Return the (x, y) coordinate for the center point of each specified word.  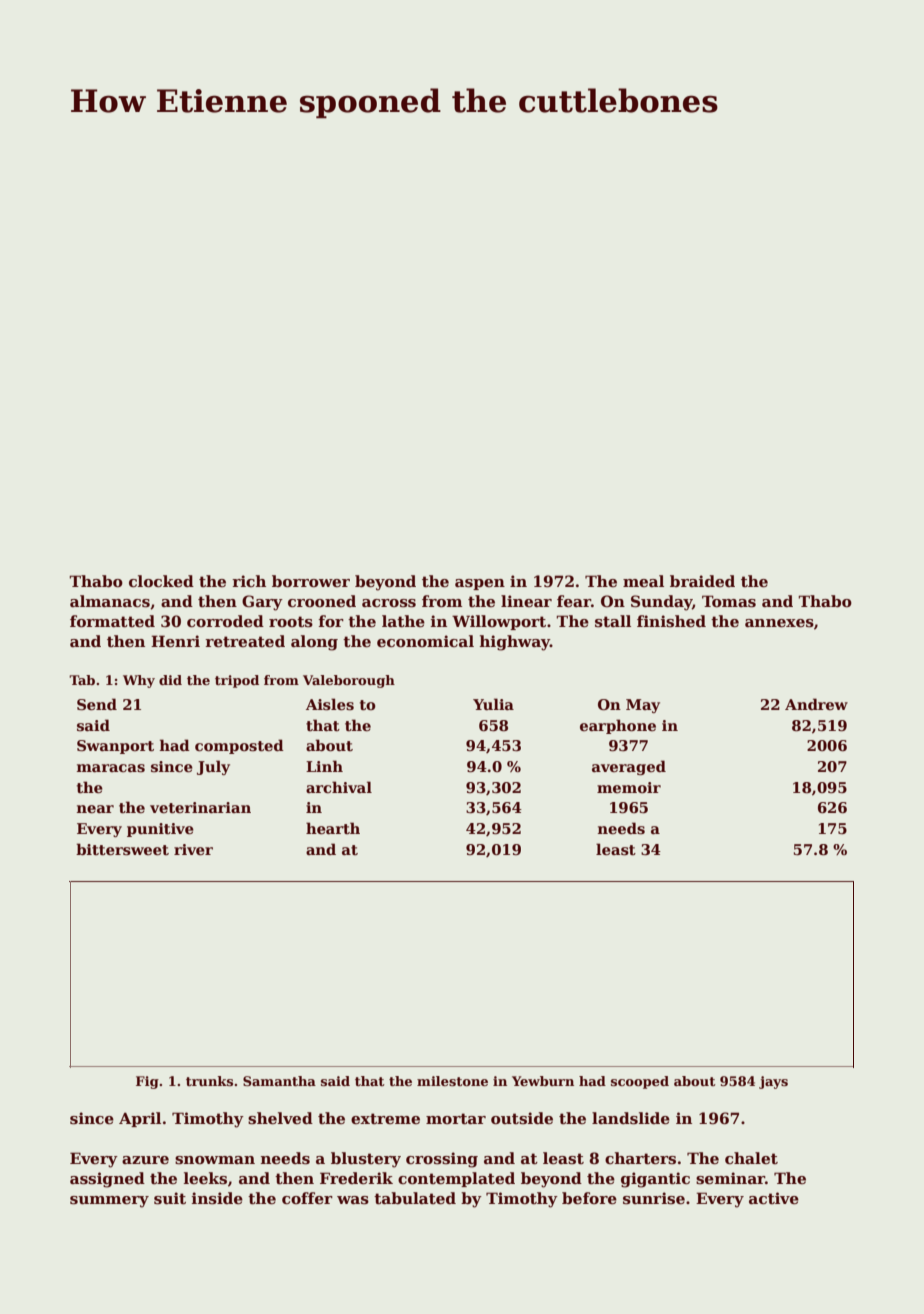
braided (702, 581)
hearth (333, 828)
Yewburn (543, 1081)
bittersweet (122, 849)
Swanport (115, 747)
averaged (629, 767)
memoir (629, 787)
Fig (147, 1082)
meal (643, 581)
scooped (640, 1082)
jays (773, 1082)
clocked (161, 581)
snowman (215, 1160)
